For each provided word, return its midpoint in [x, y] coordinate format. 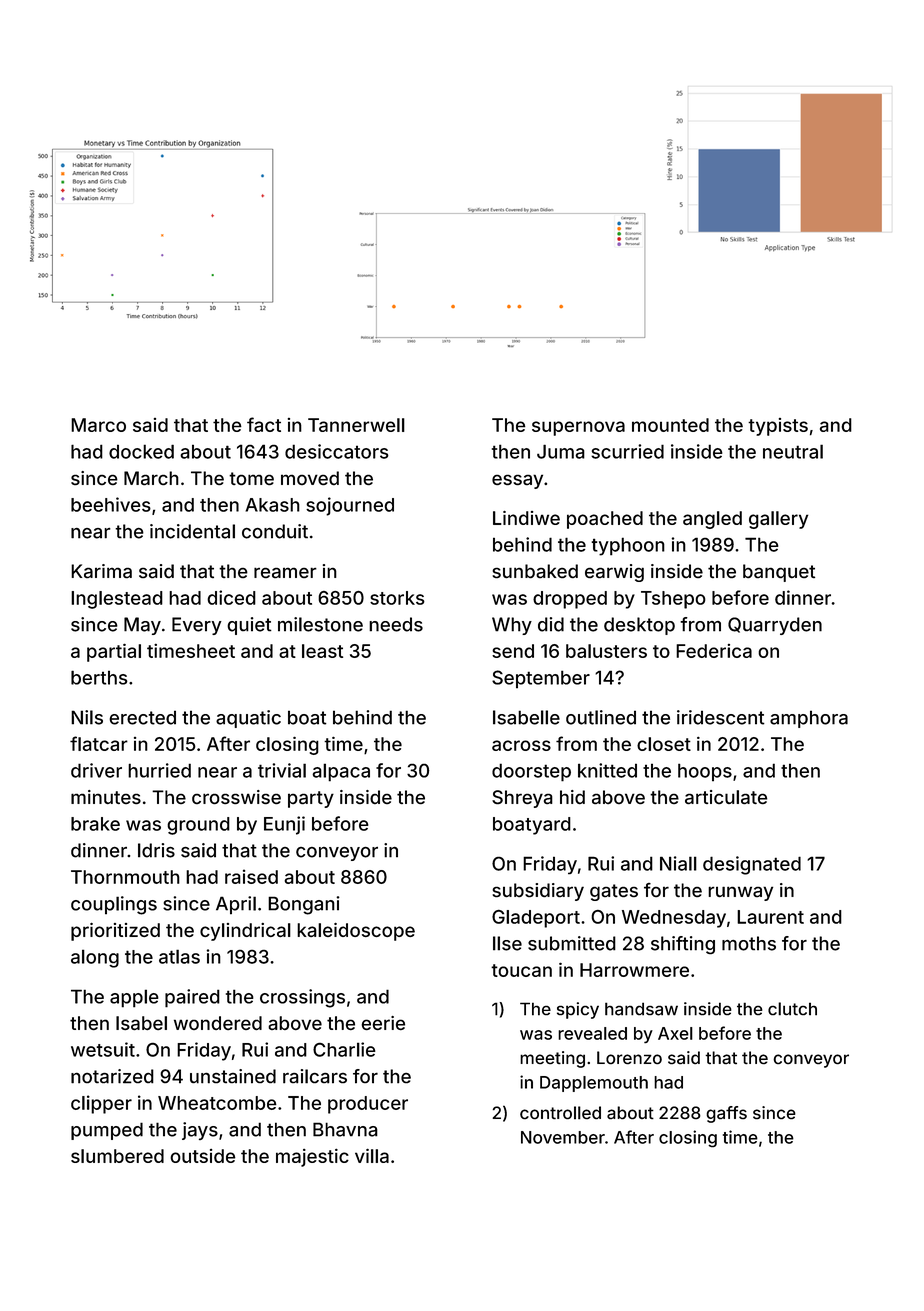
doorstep [531, 772]
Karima [101, 571]
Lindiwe [526, 518]
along [95, 958]
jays [200, 1131]
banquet [779, 573]
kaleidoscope [356, 932]
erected [142, 718]
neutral [793, 451]
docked [141, 451]
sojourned [350, 506]
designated [752, 865]
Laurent [770, 917]
